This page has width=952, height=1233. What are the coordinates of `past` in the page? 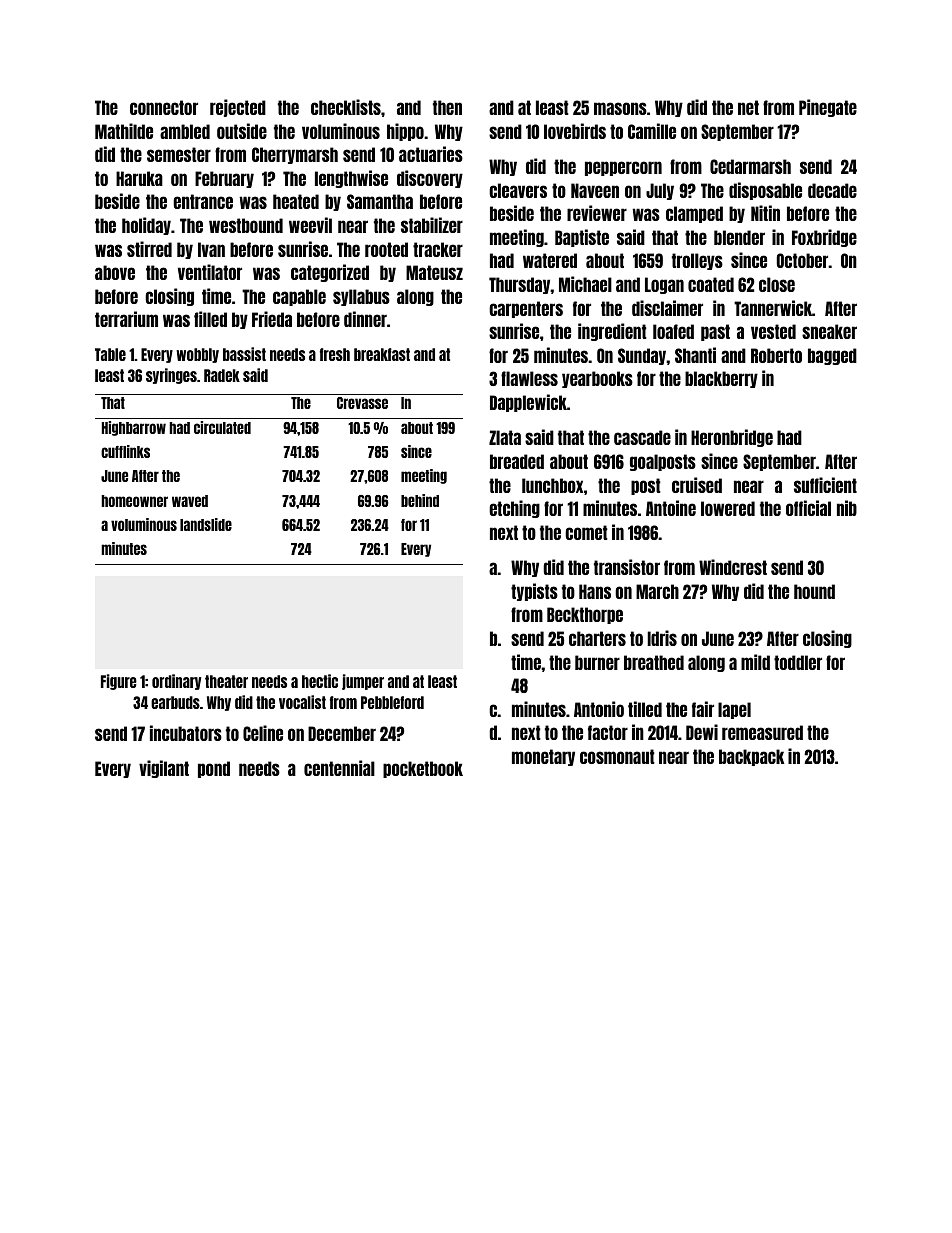 It's located at (715, 332).
